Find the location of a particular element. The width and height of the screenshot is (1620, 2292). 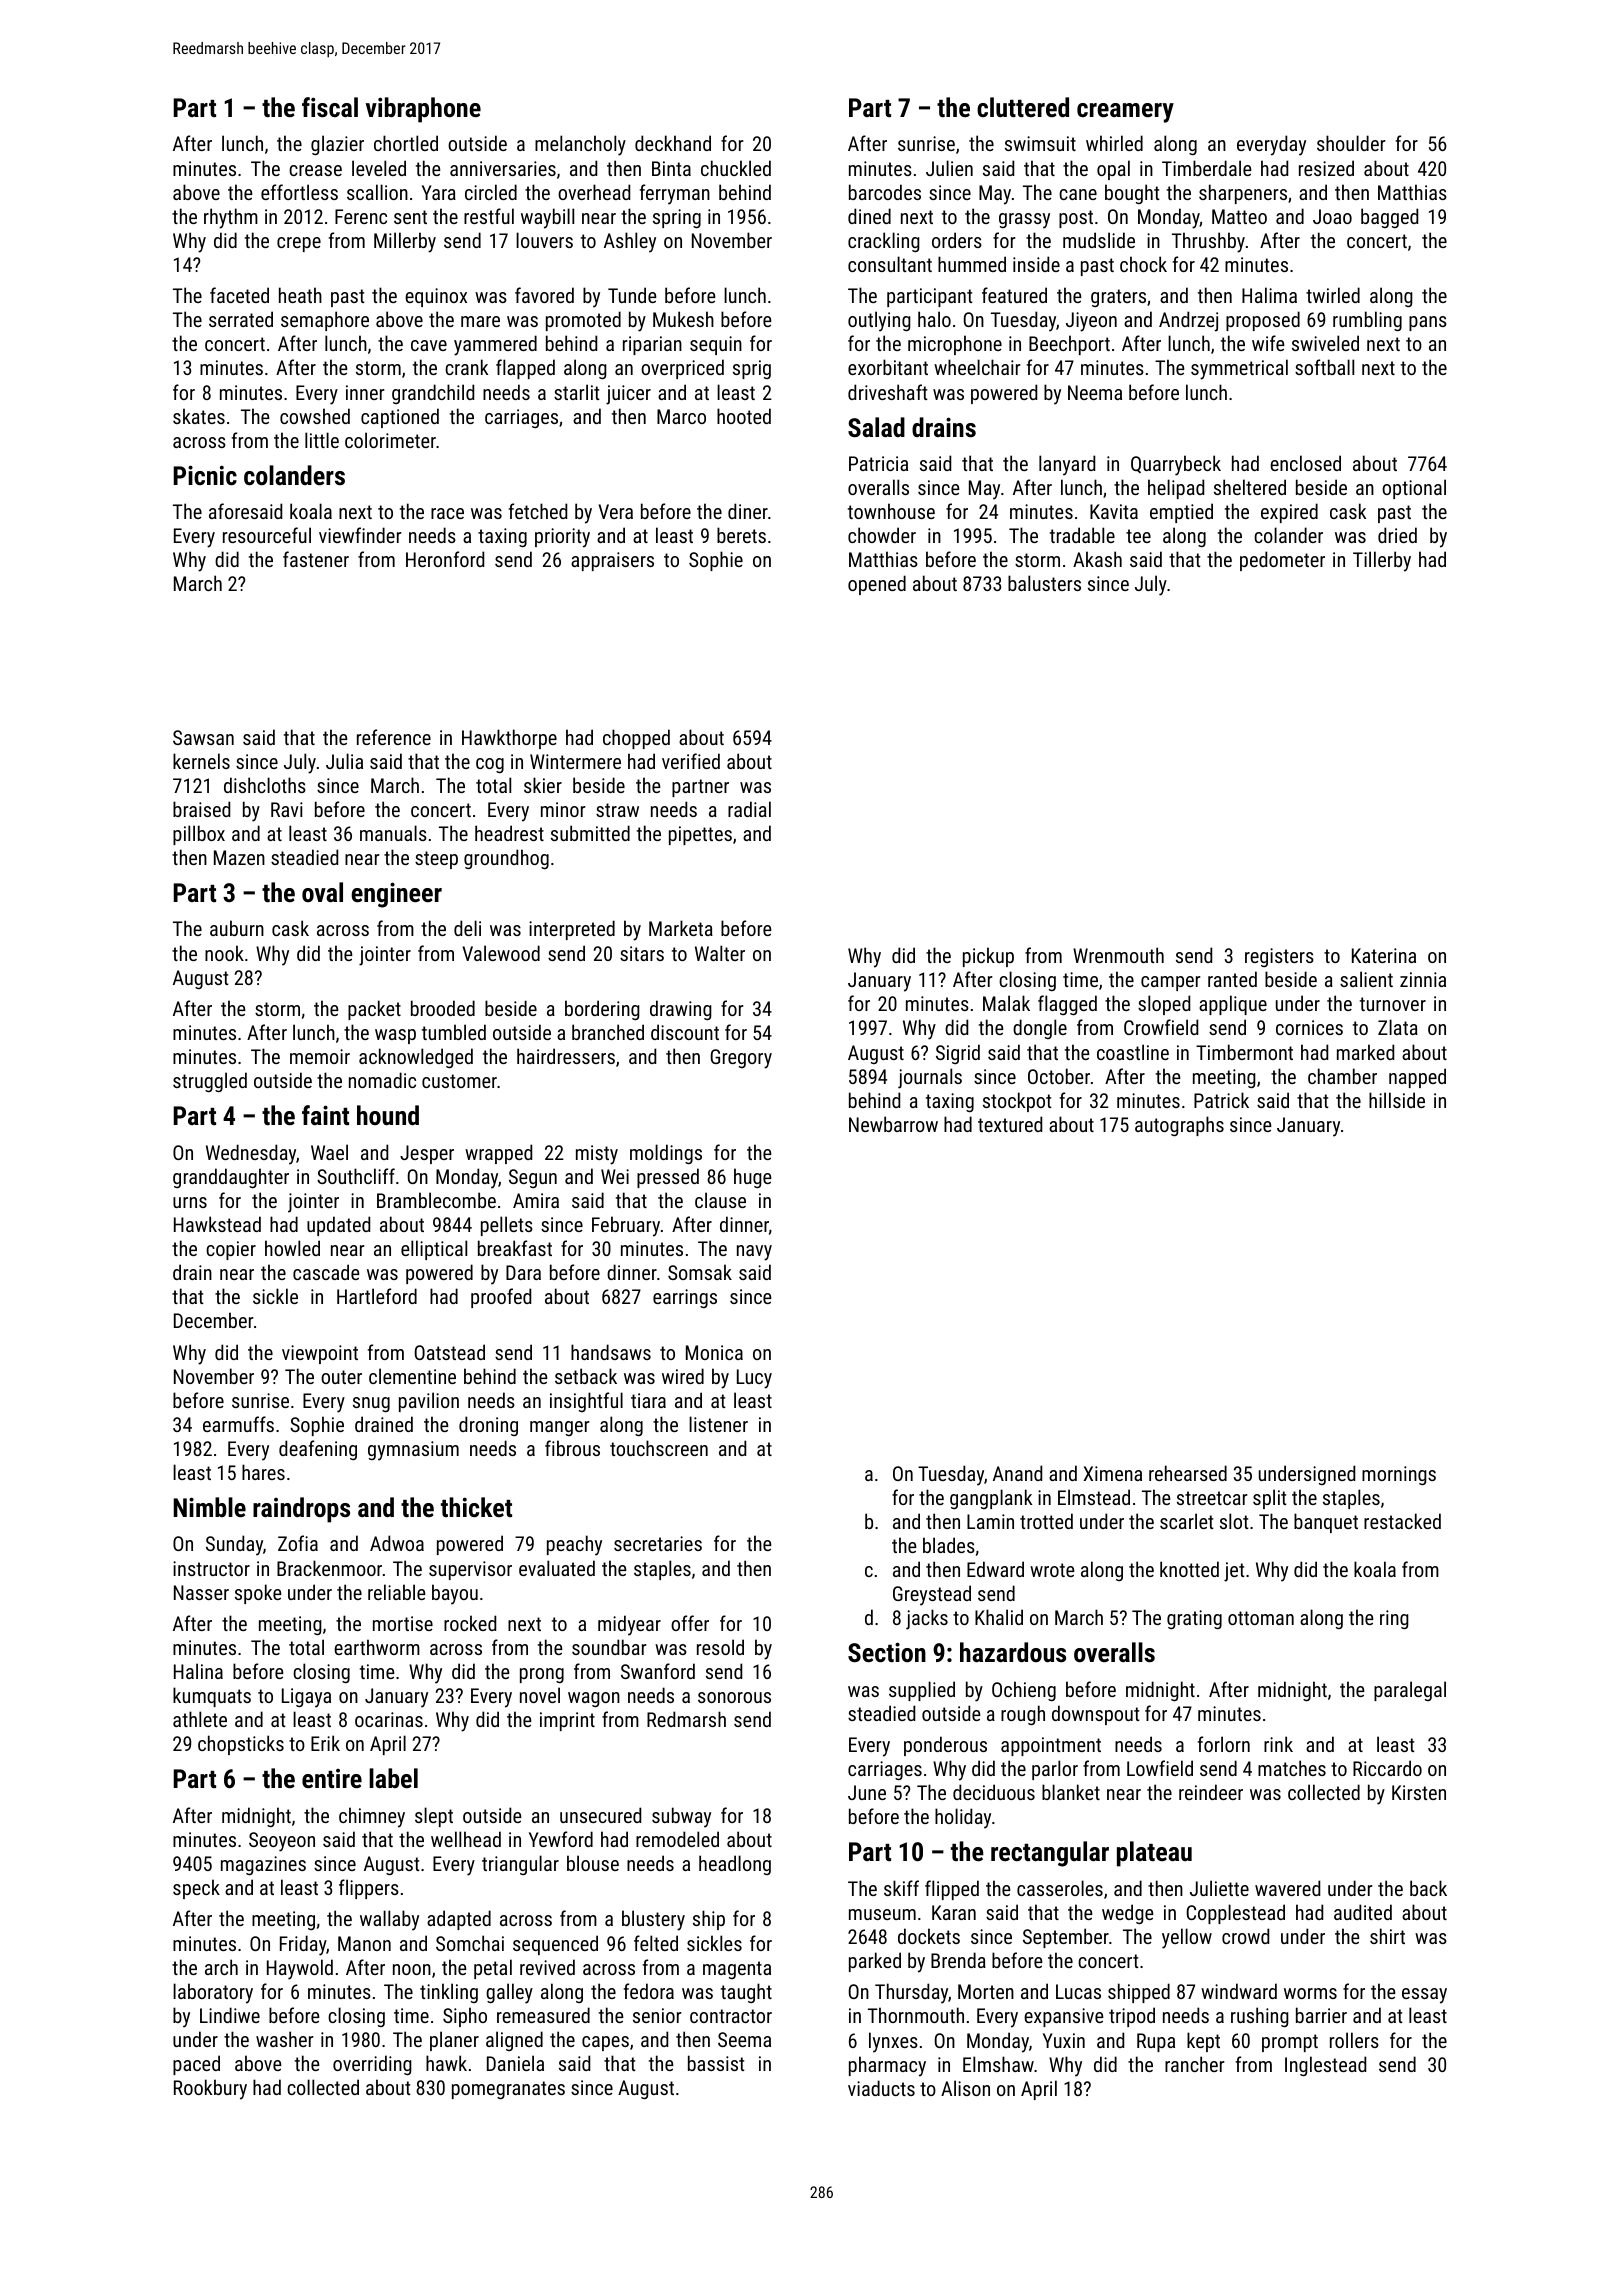

proposed is located at coordinates (1263, 321).
